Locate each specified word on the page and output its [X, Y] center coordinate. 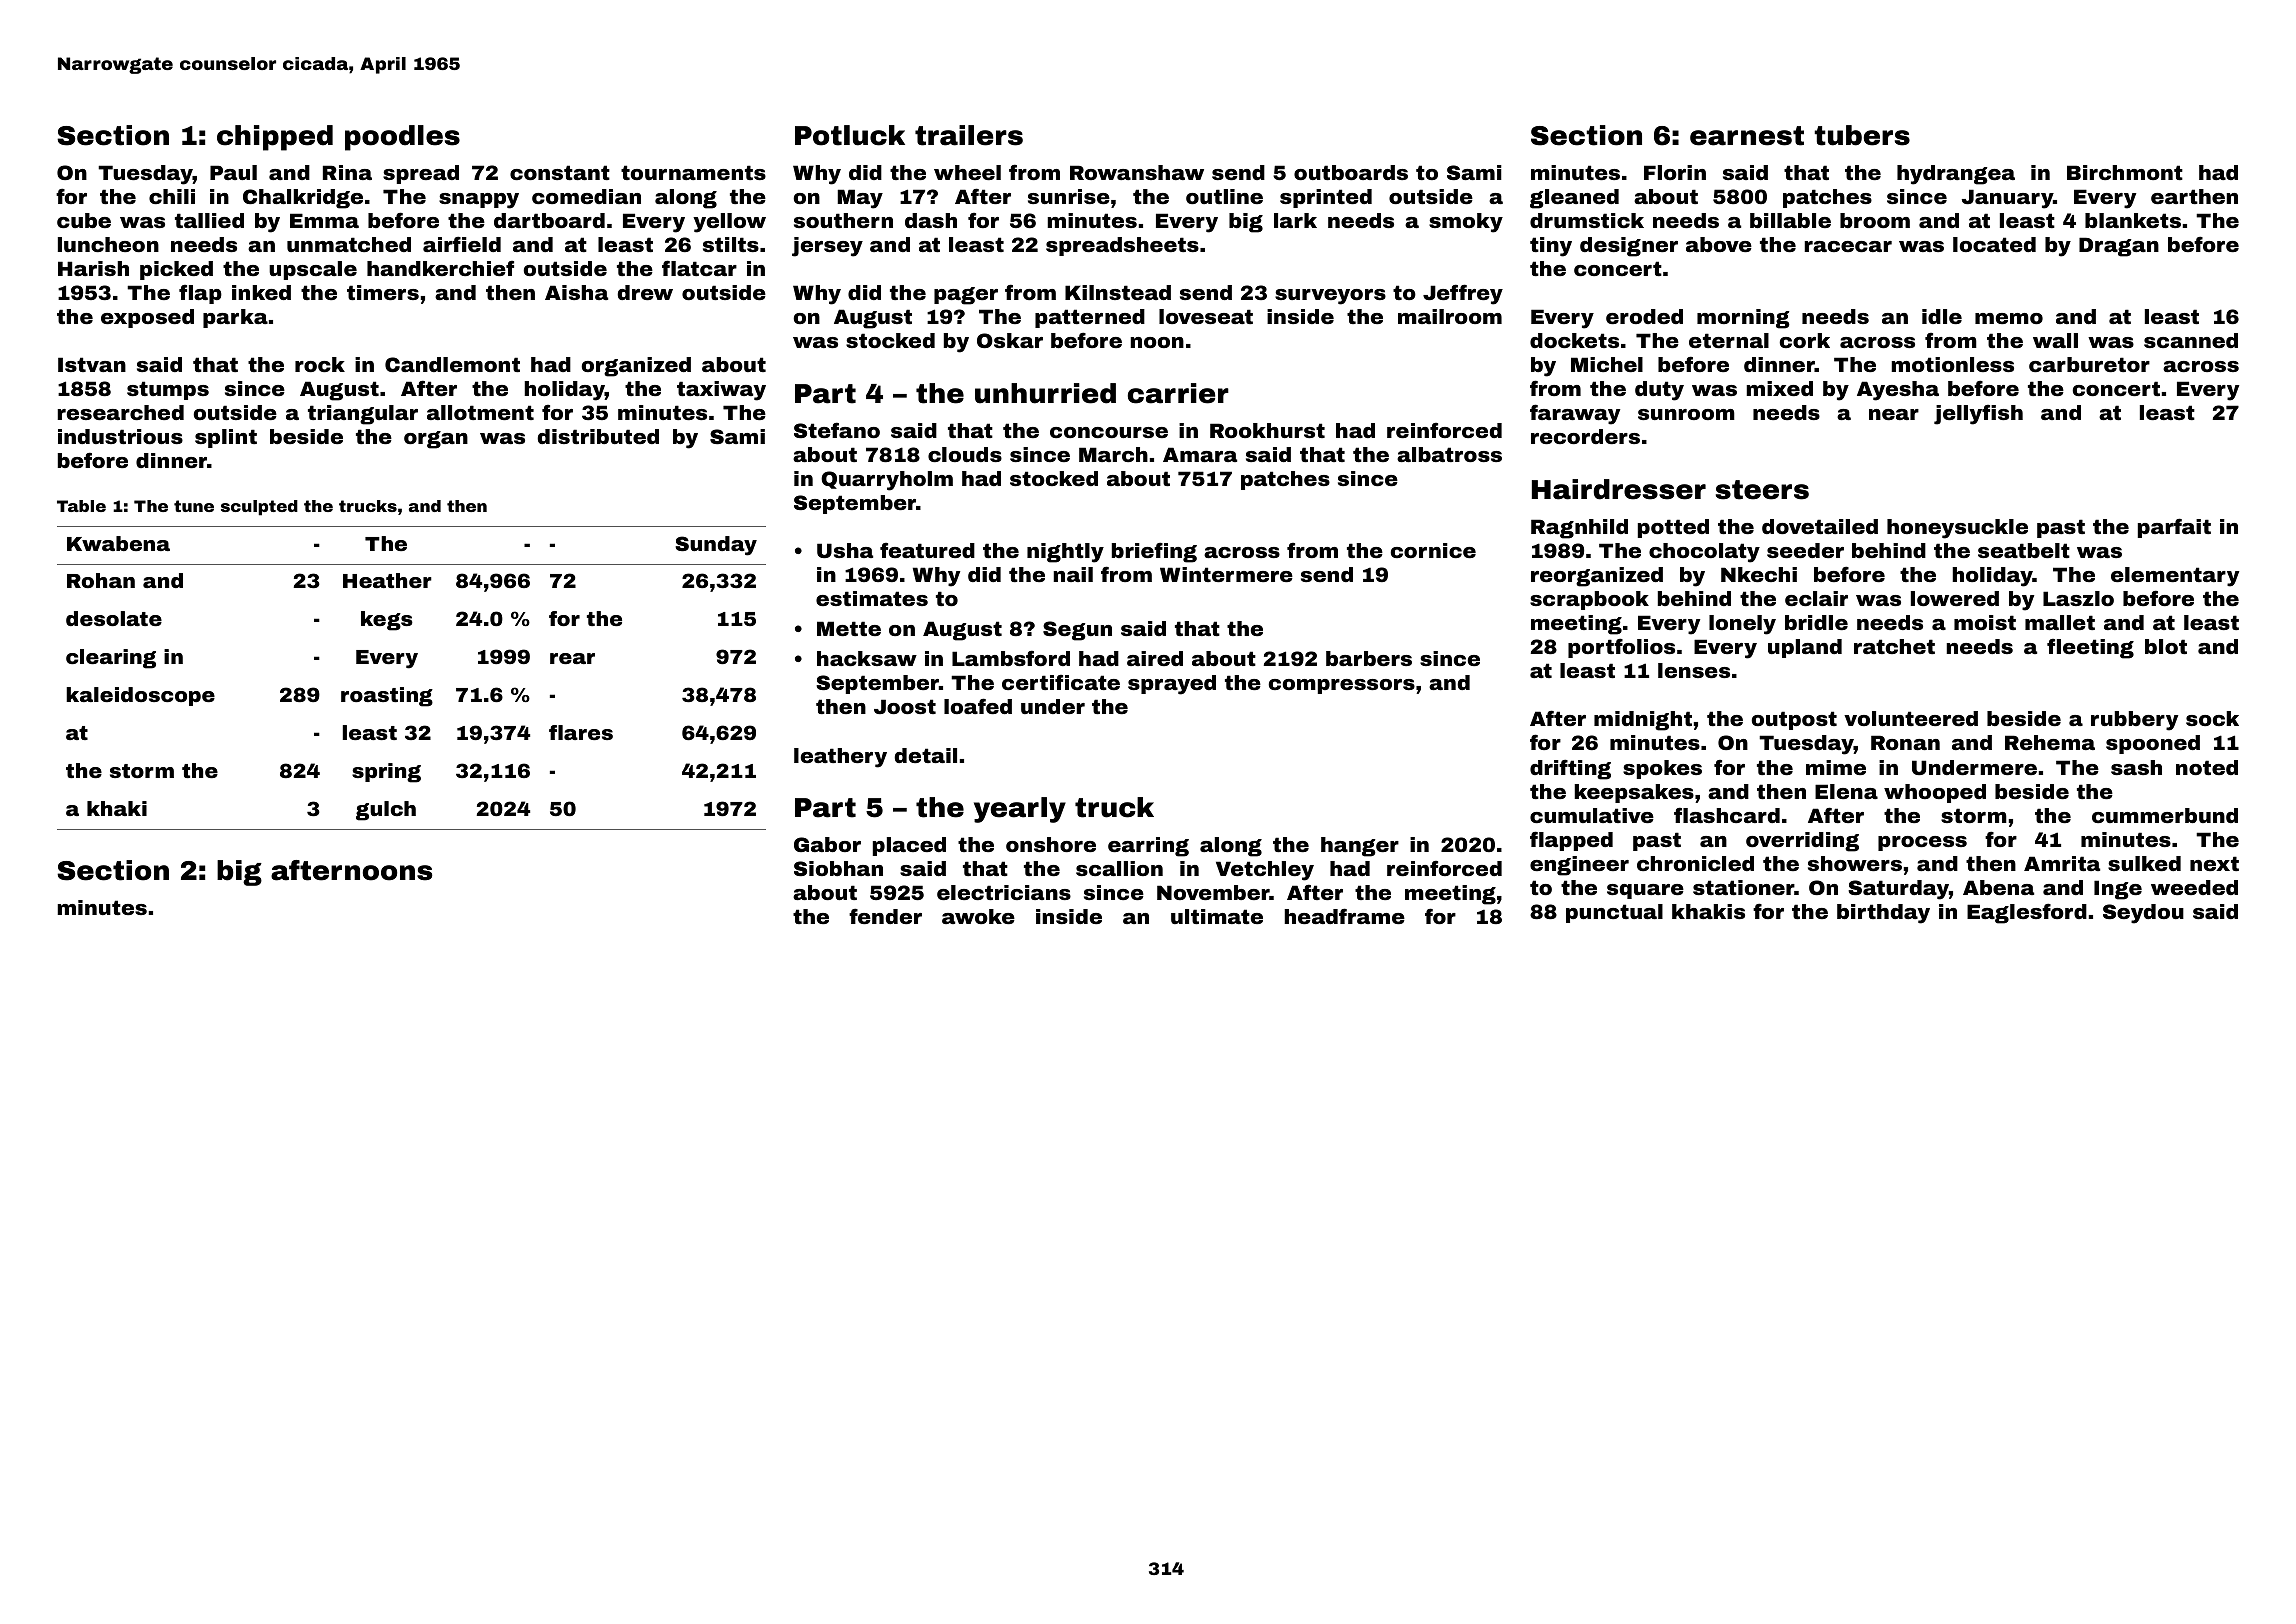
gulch [386, 811]
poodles [402, 138]
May [860, 199]
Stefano [837, 430]
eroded [1644, 316]
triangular [363, 415]
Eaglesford [2027, 913]
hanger [1360, 847]
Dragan [2119, 247]
